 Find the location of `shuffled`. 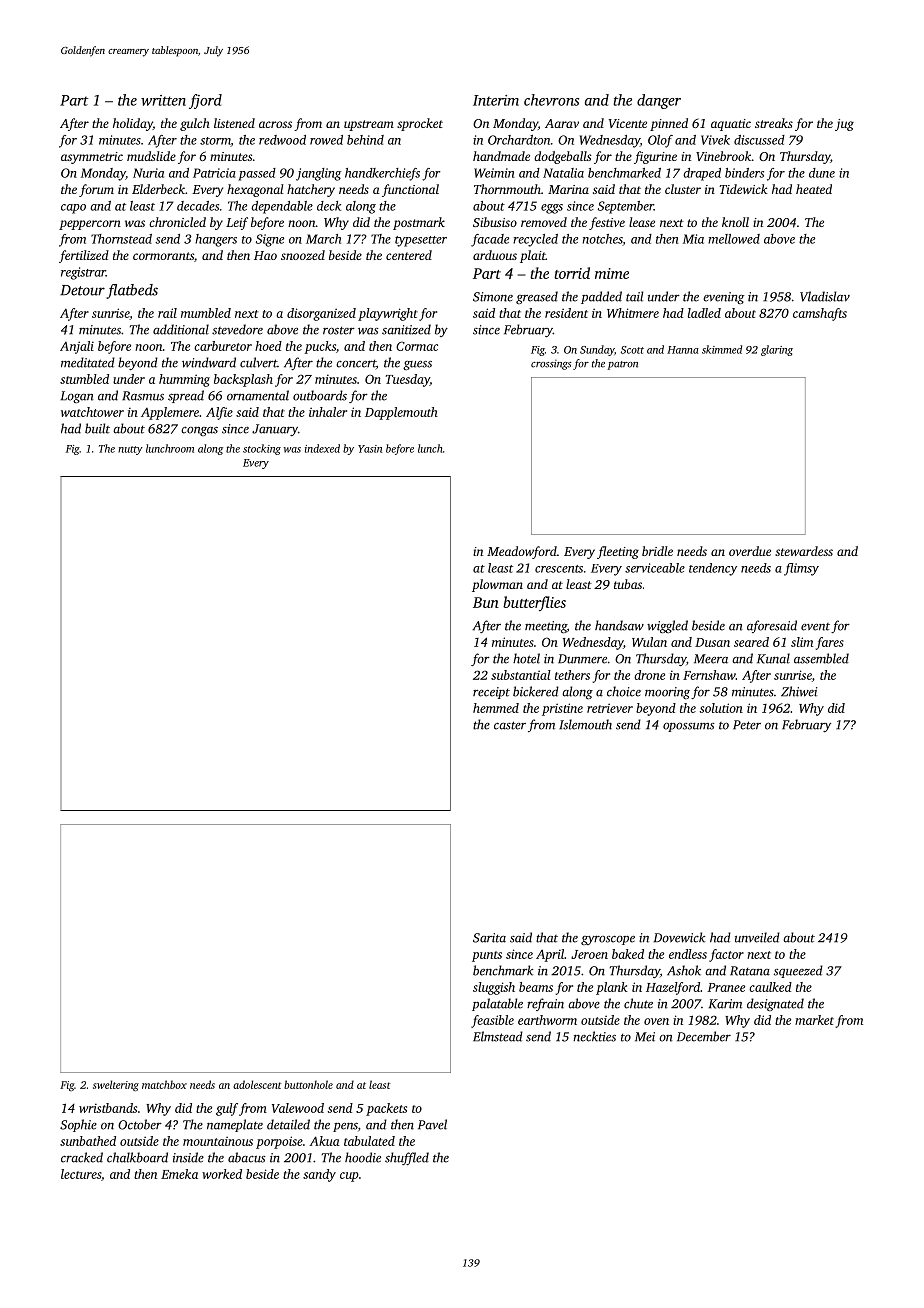

shuffled is located at coordinates (407, 1158).
